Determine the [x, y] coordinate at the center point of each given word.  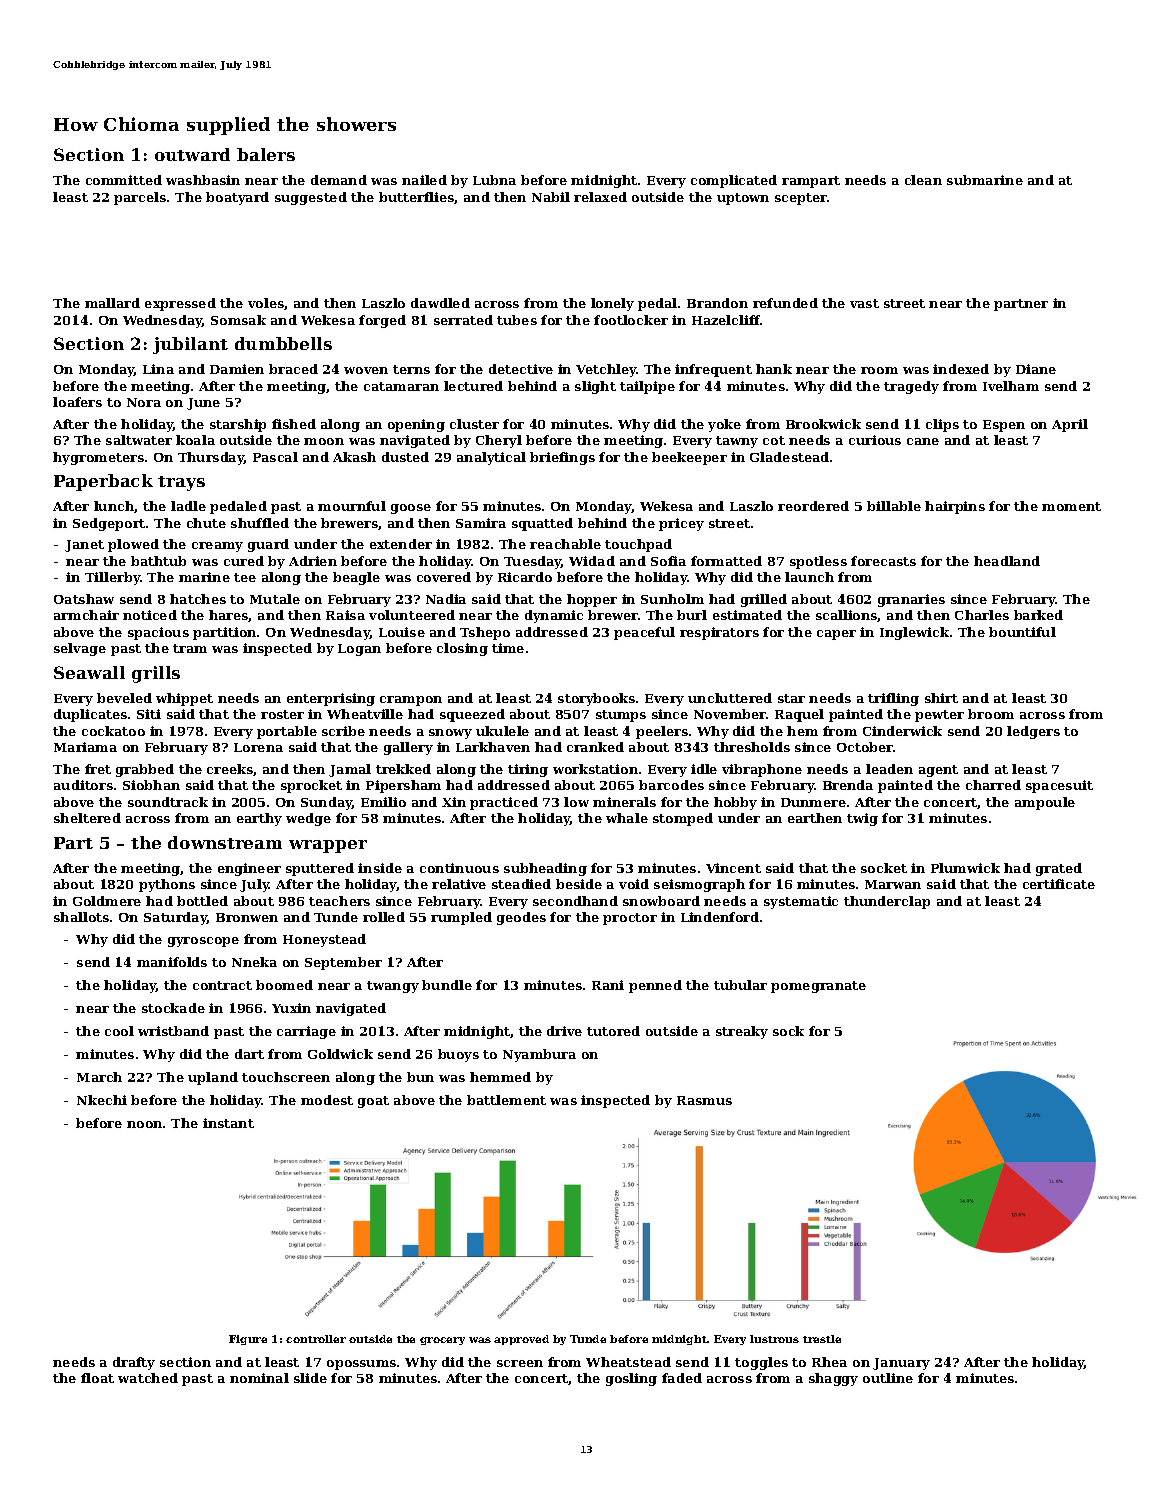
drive [564, 1031]
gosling [631, 1379]
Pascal [275, 457]
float [97, 1378]
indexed [961, 369]
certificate [1059, 884]
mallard [112, 303]
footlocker [631, 320]
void [634, 884]
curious [875, 440]
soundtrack [168, 802]
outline [888, 1378]
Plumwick [965, 868]
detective [521, 369]
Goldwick [340, 1054]
